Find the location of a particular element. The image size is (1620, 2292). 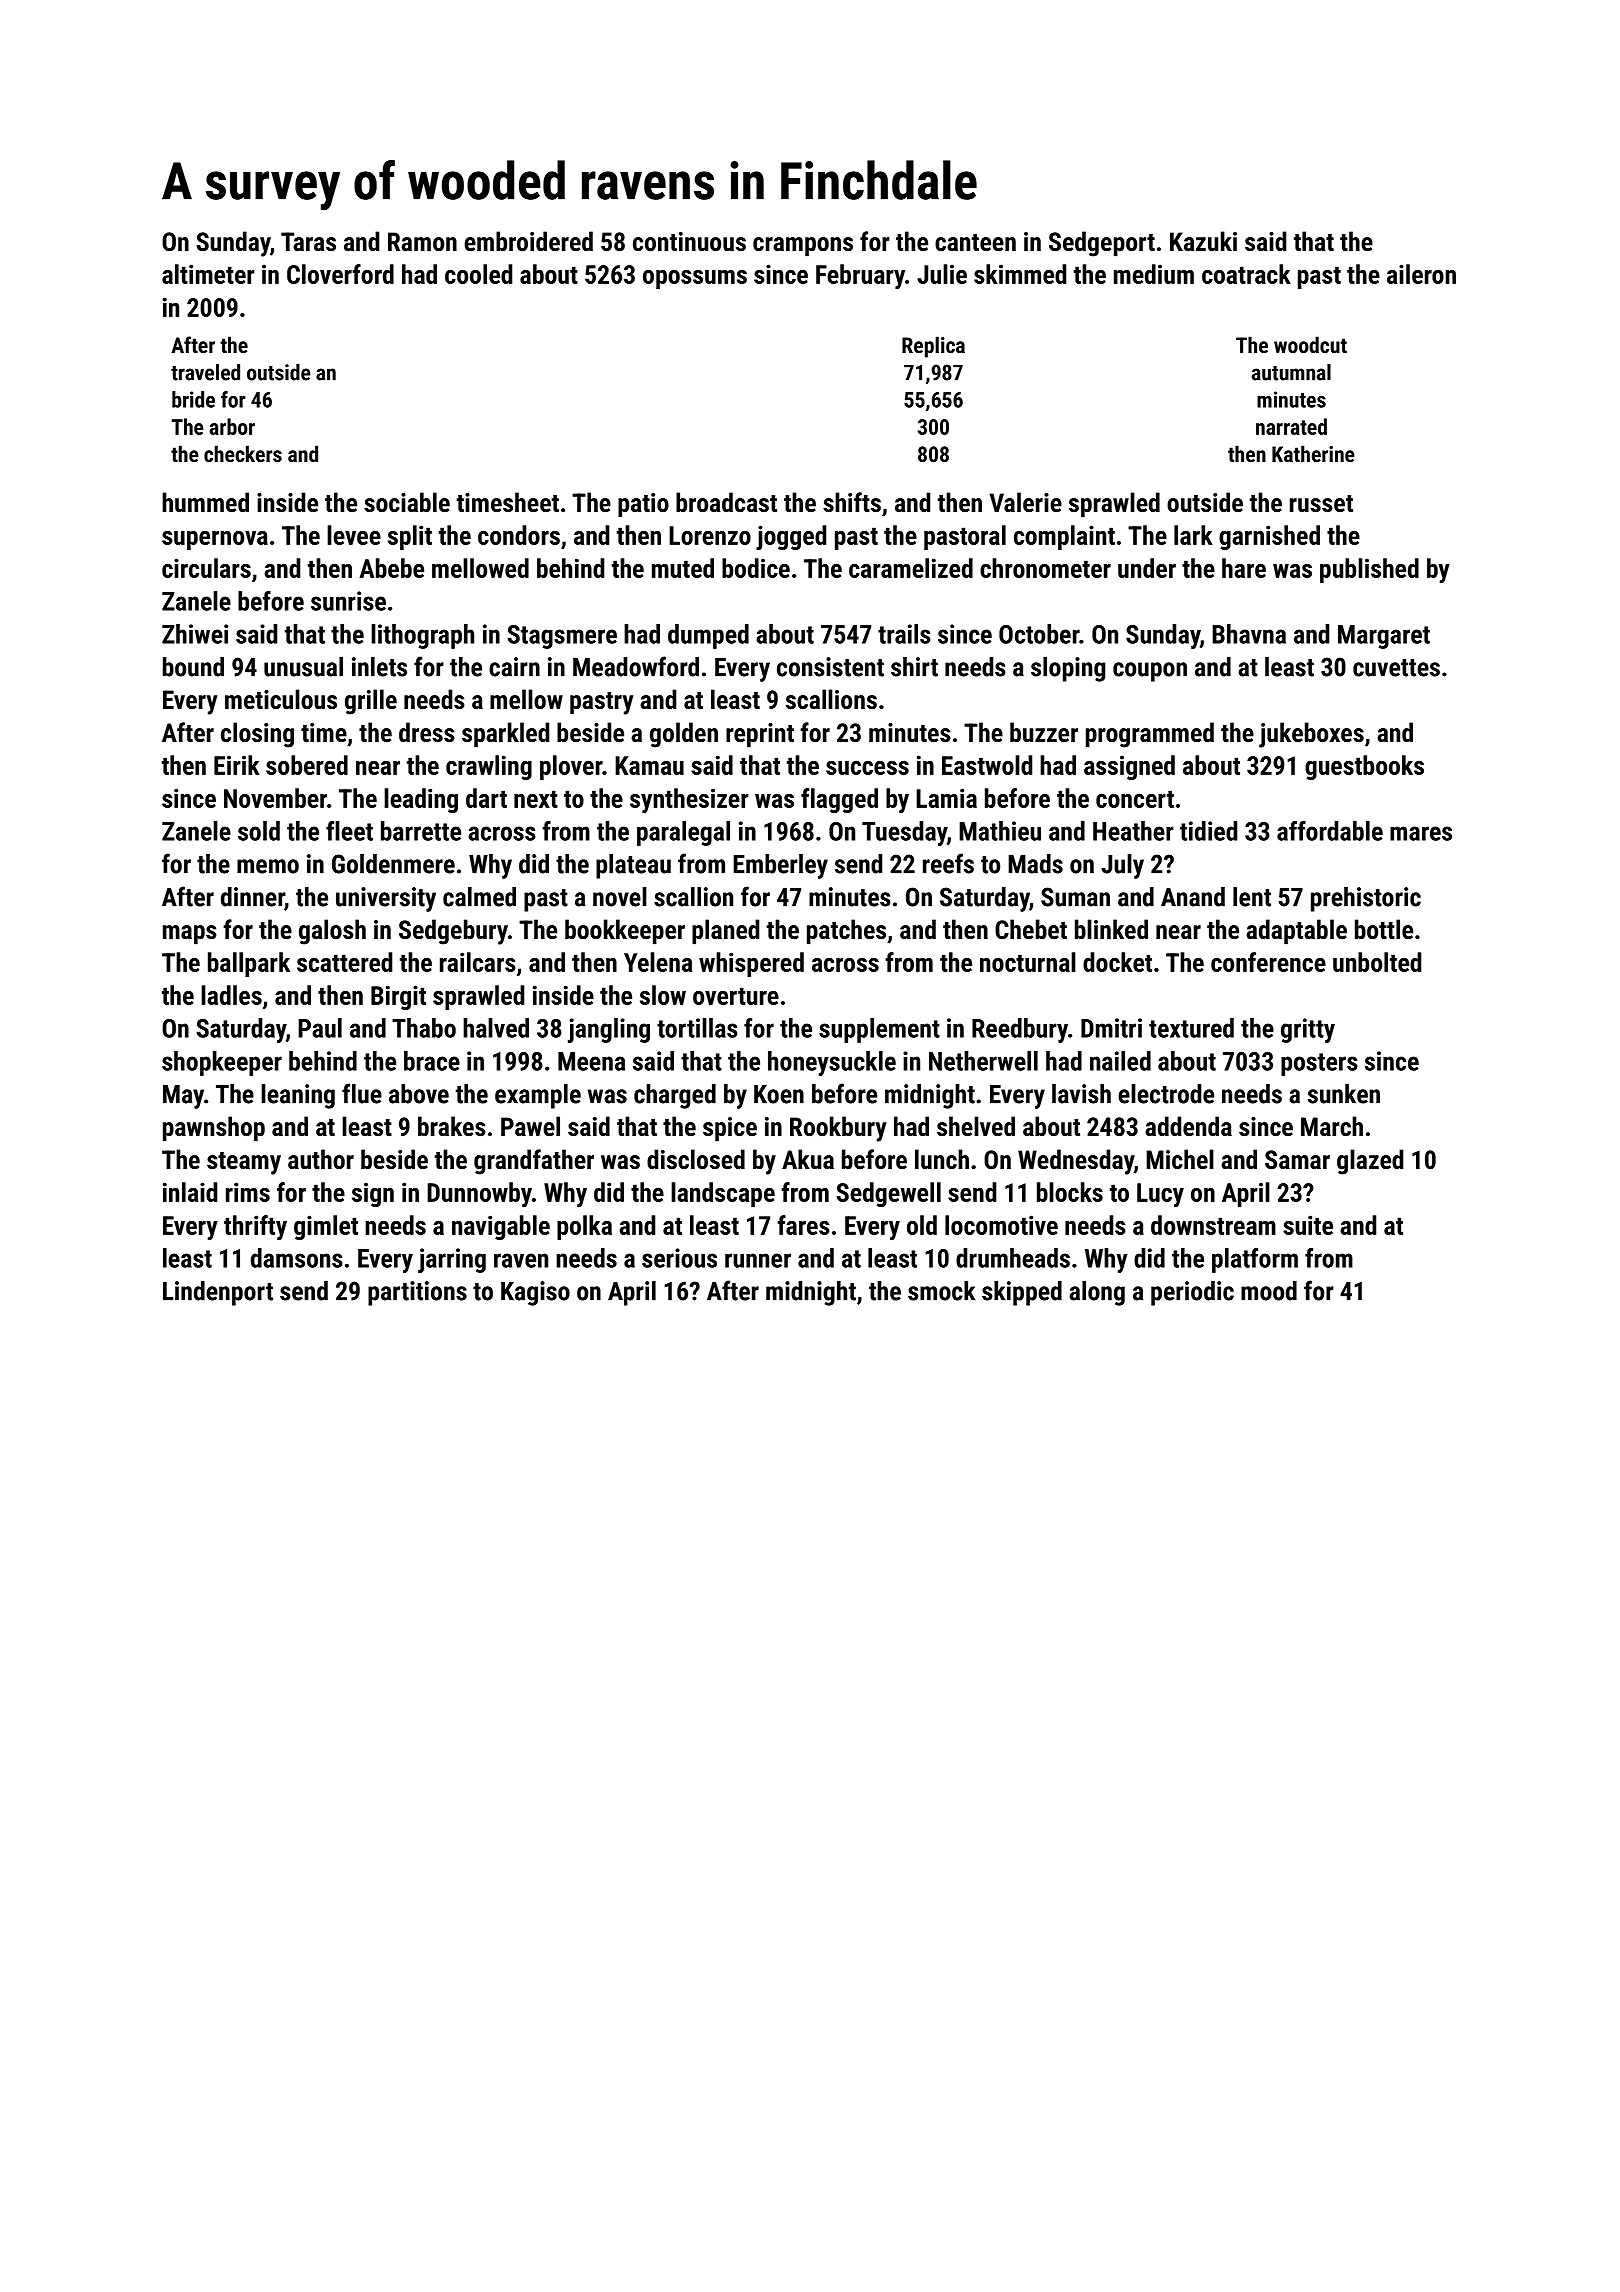

unusual is located at coordinates (303, 667).
